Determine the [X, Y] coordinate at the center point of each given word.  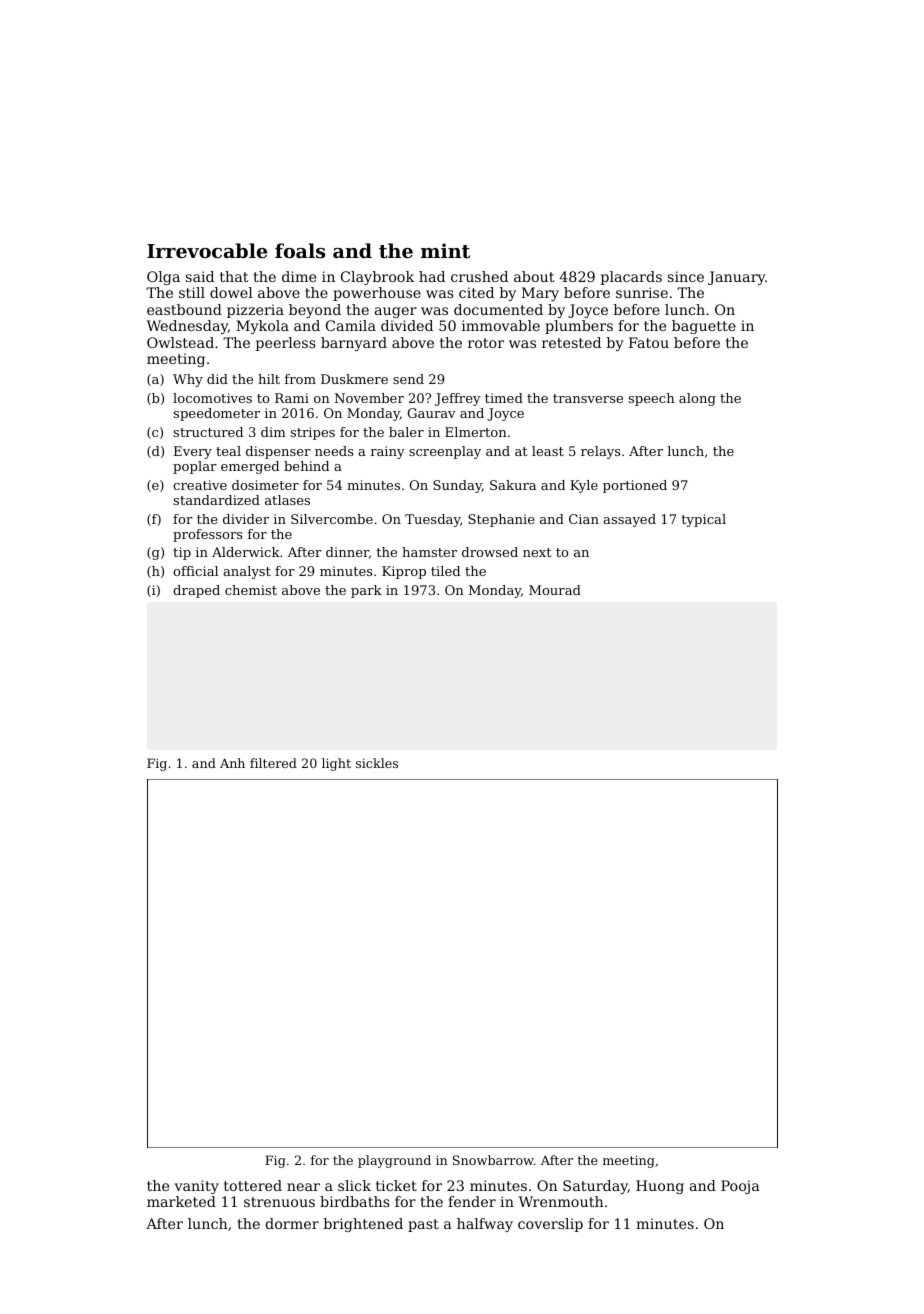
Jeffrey [458, 399]
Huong [660, 1187]
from [300, 379]
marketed [181, 1201]
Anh [232, 763]
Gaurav [432, 413]
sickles [377, 763]
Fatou [649, 342]
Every [193, 452]
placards [631, 278]
